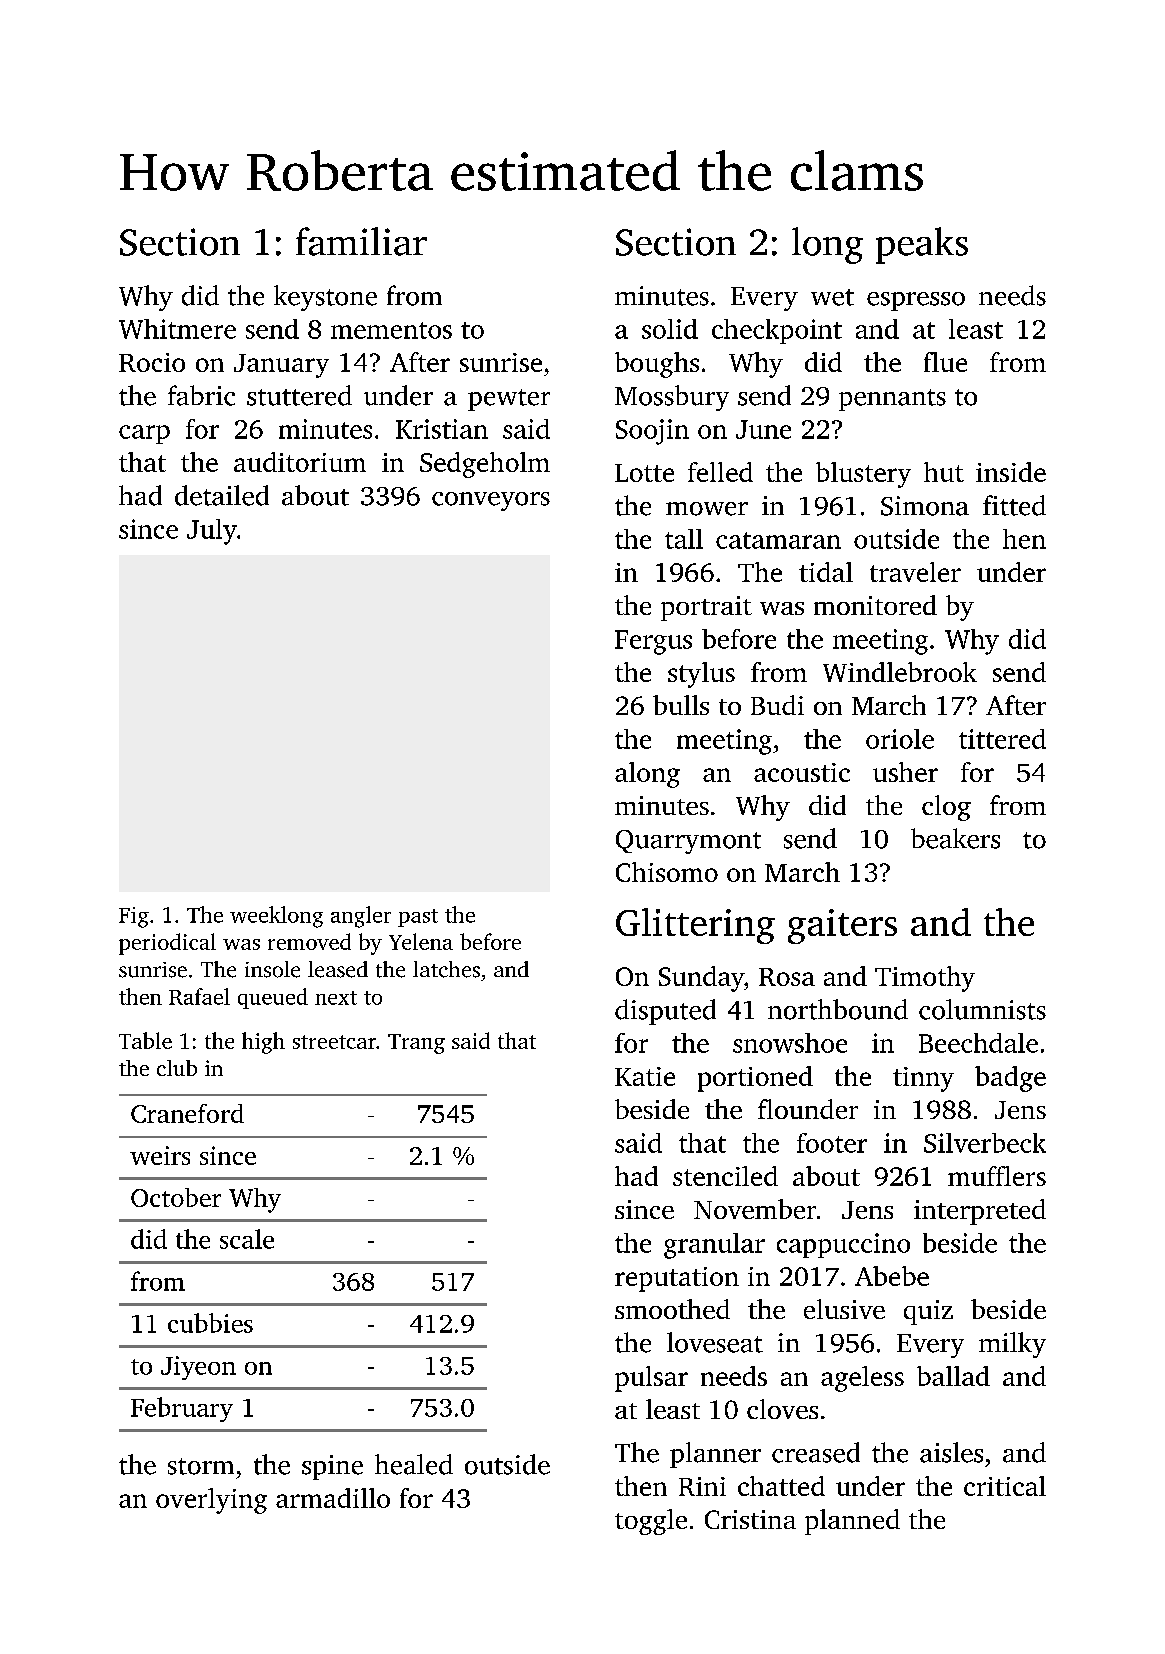 The image size is (1165, 1654). I want to click on spine, so click(332, 1467).
